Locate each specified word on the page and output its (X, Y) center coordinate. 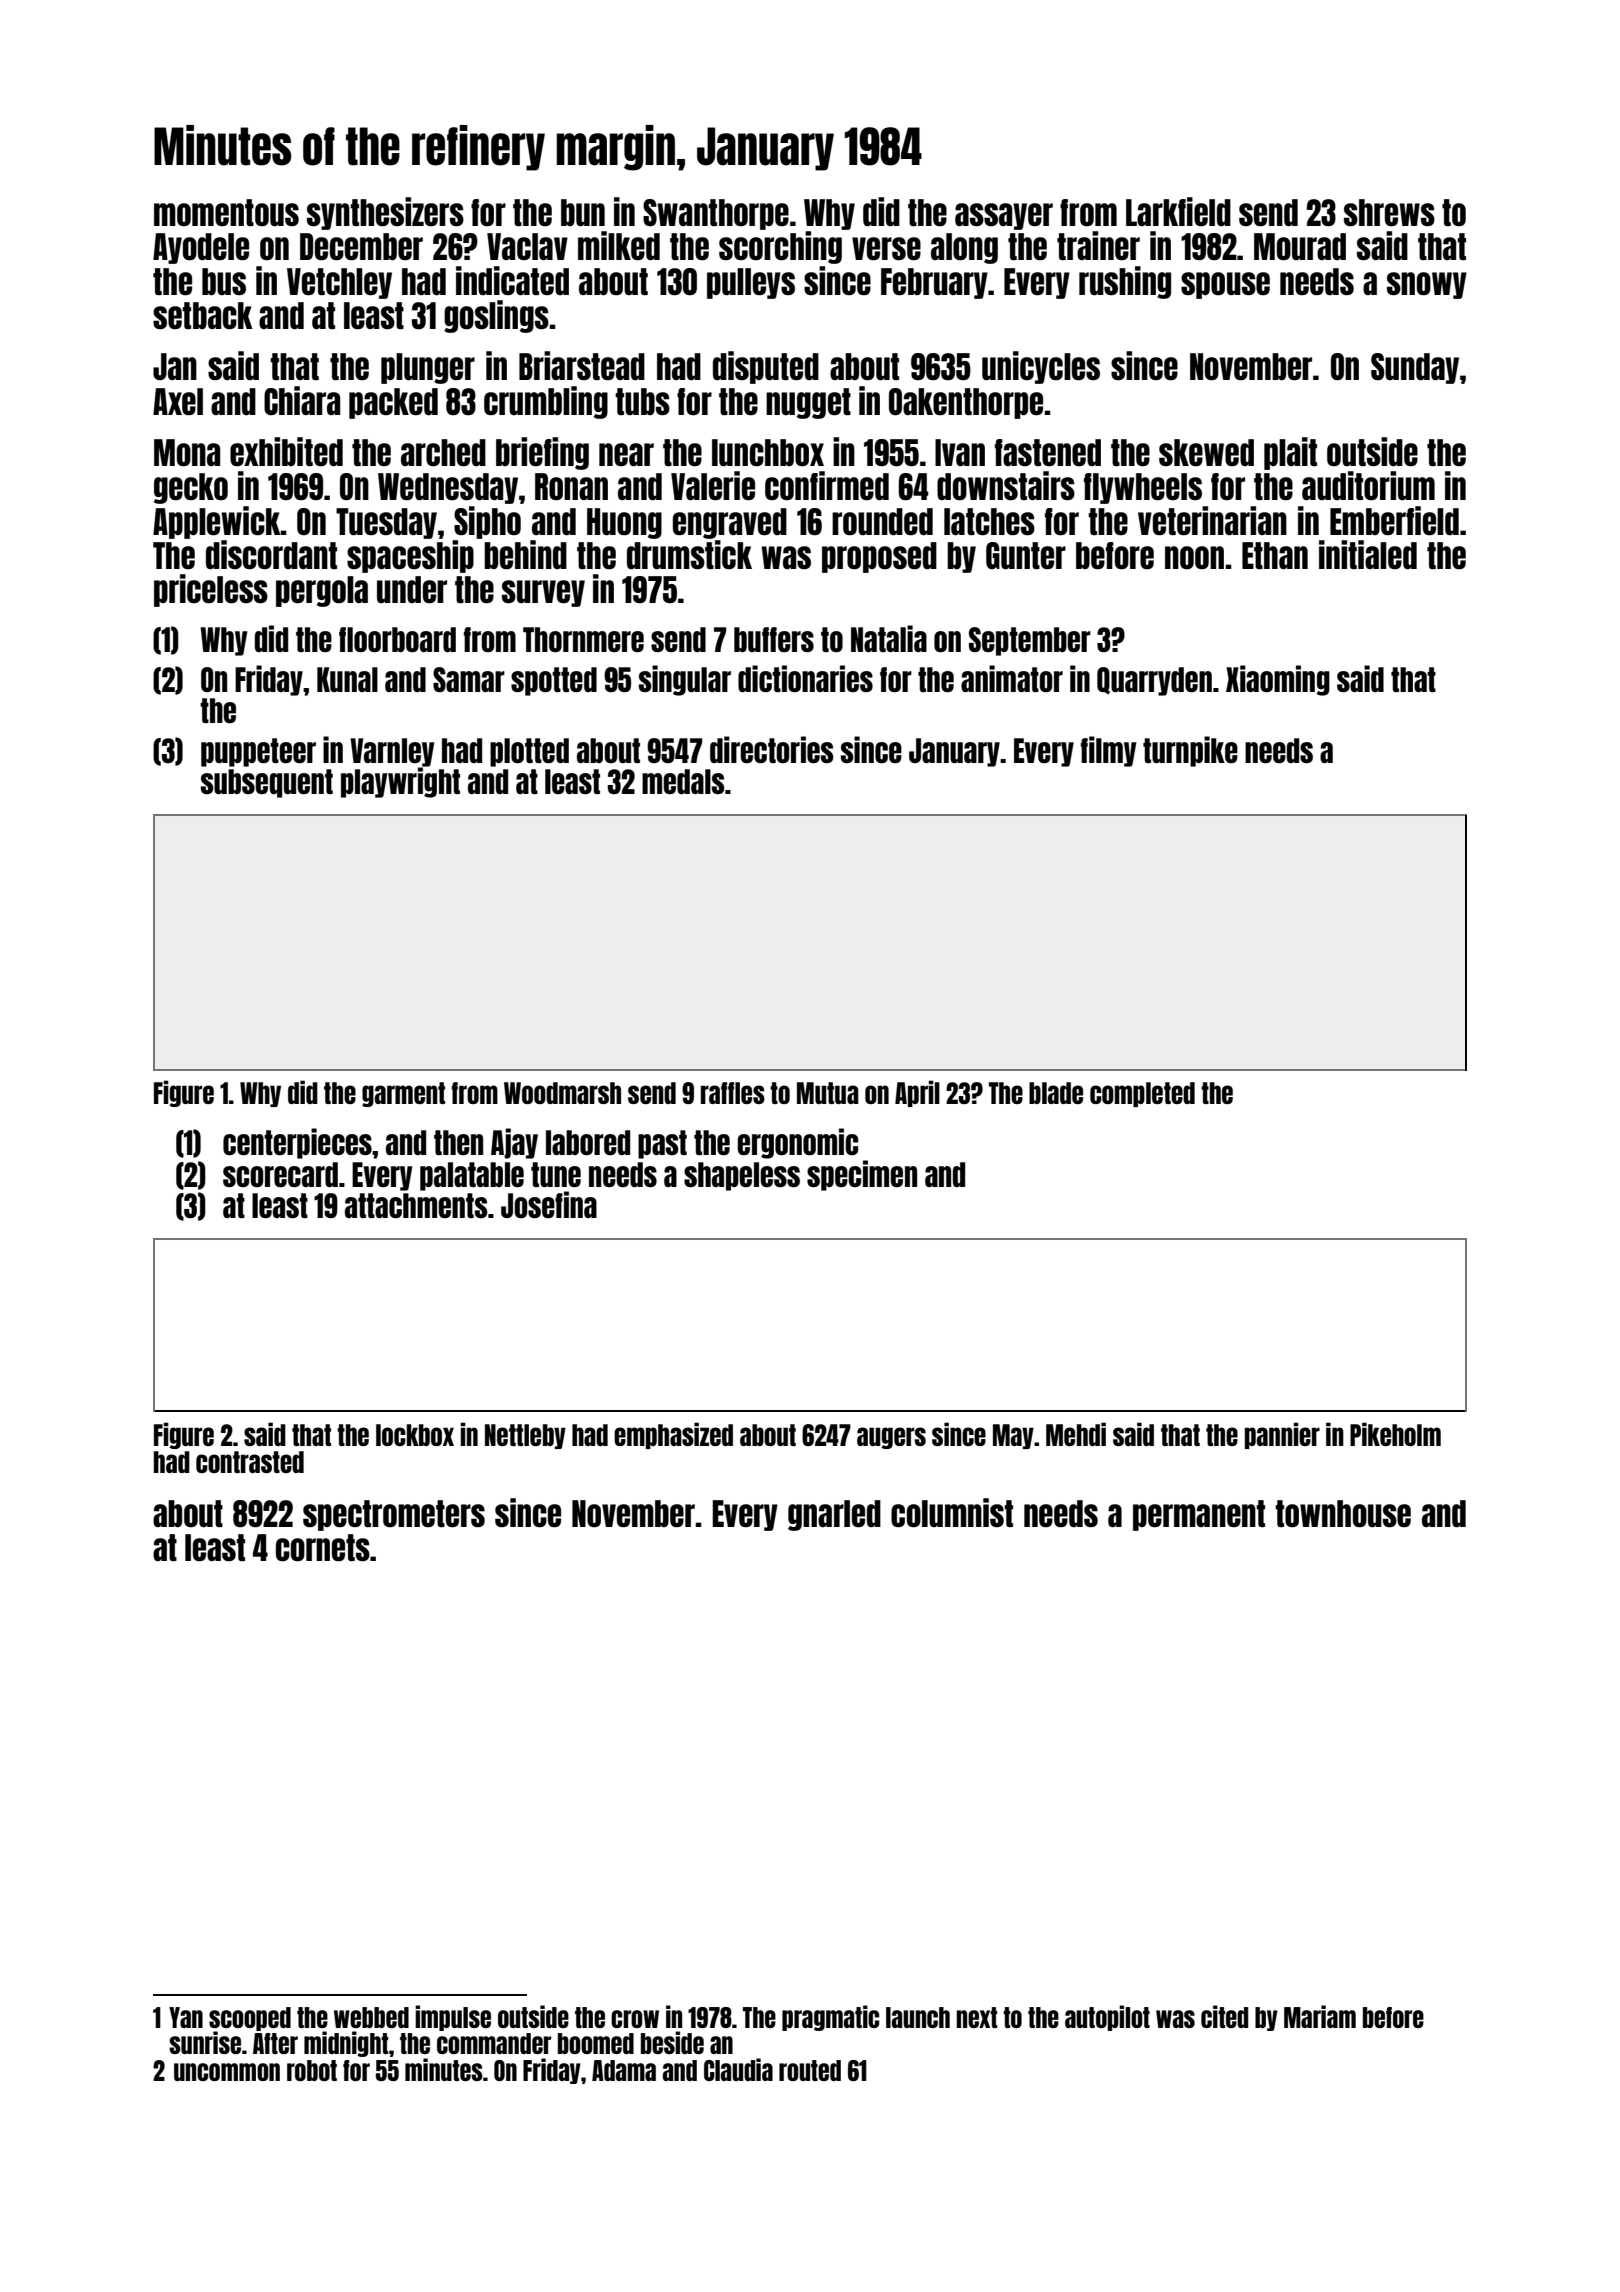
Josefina (549, 1204)
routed (810, 2070)
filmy (1108, 751)
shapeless (742, 1176)
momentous (226, 212)
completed (1142, 1094)
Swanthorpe (716, 214)
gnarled (834, 1515)
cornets (323, 1548)
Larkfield (1178, 211)
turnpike (1190, 751)
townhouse (1343, 1514)
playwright (400, 782)
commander (494, 2043)
